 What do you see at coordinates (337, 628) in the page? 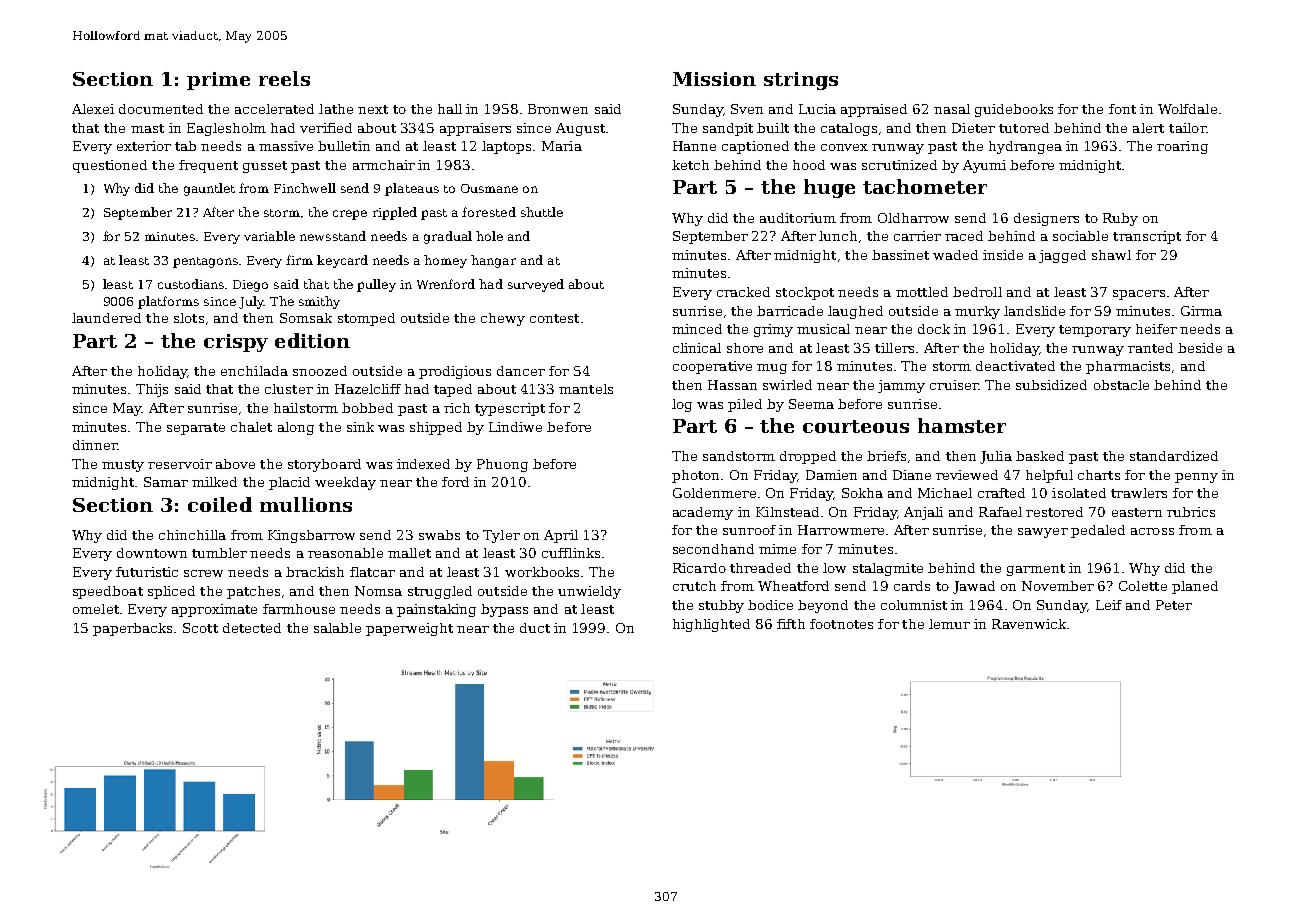
I see `salable` at bounding box center [337, 628].
